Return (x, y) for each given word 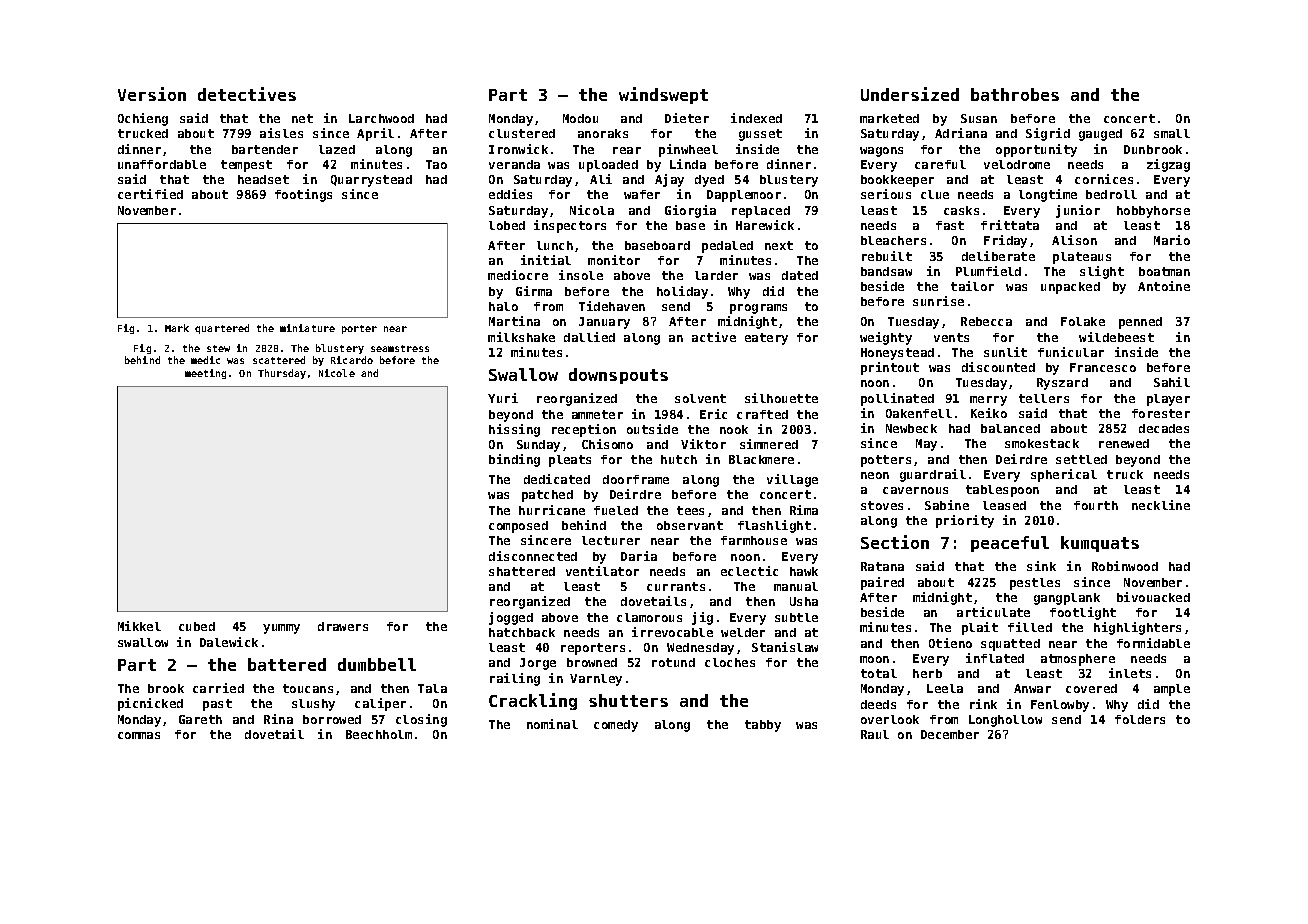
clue (935, 194)
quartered (222, 329)
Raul (875, 734)
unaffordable (162, 164)
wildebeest (1116, 337)
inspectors (570, 226)
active (714, 337)
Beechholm (379, 734)
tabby (763, 726)
